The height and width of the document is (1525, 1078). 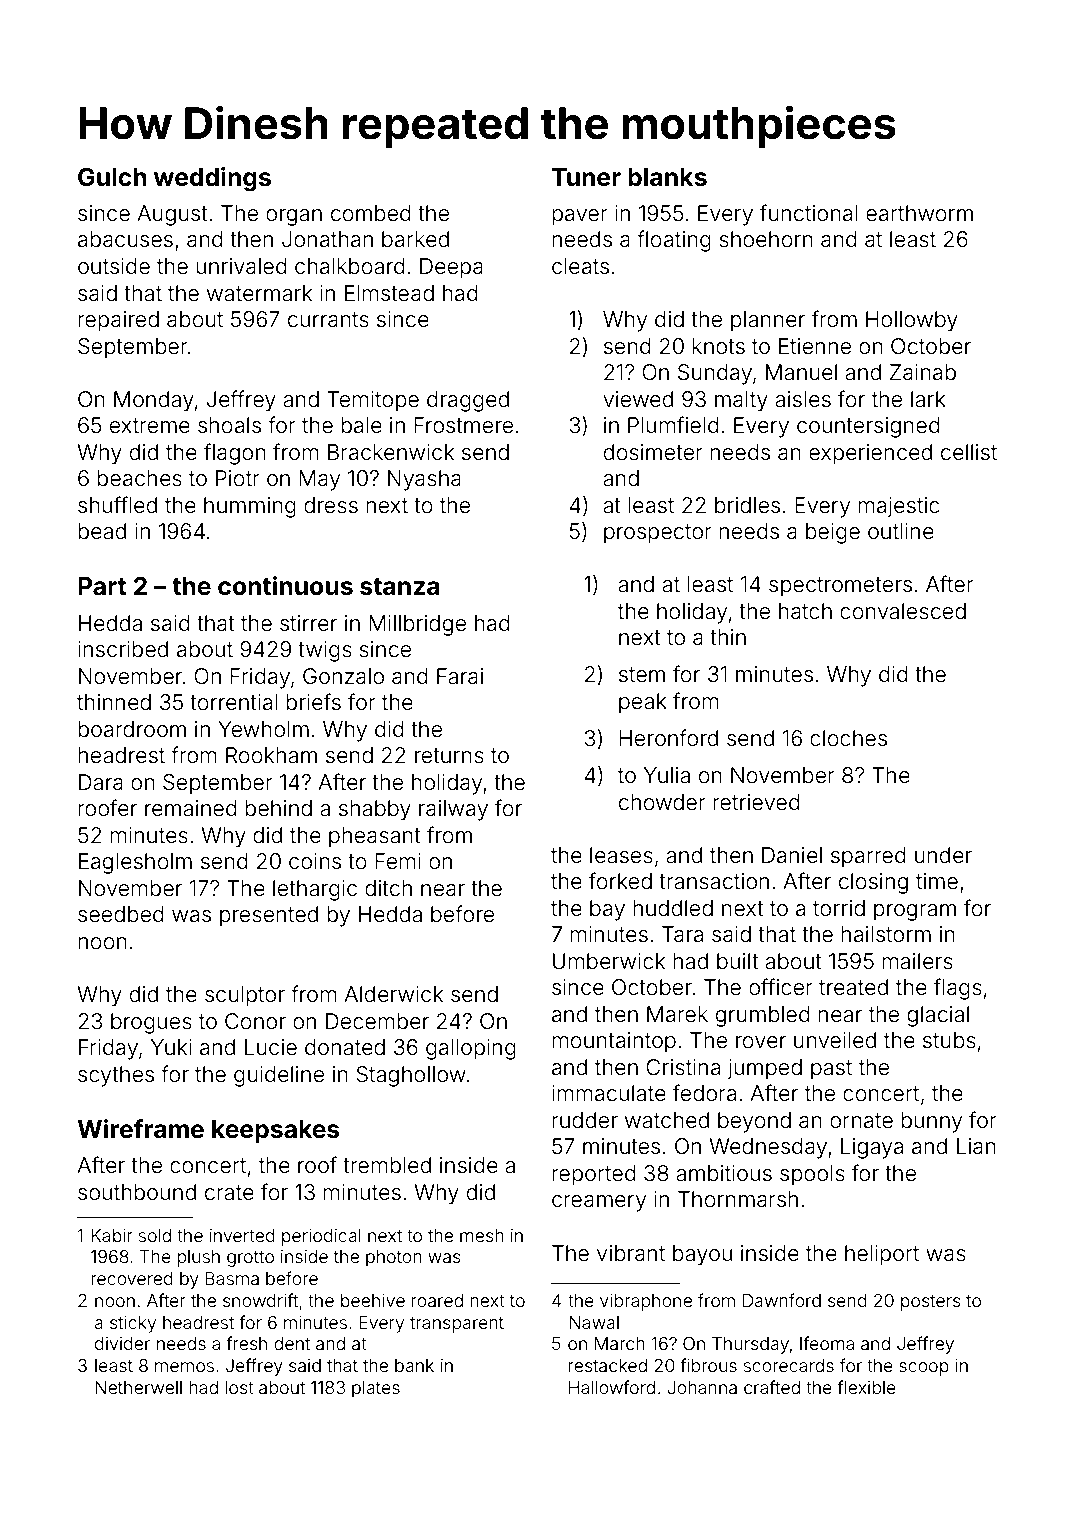 I want to click on Tuner, so click(x=586, y=177).
